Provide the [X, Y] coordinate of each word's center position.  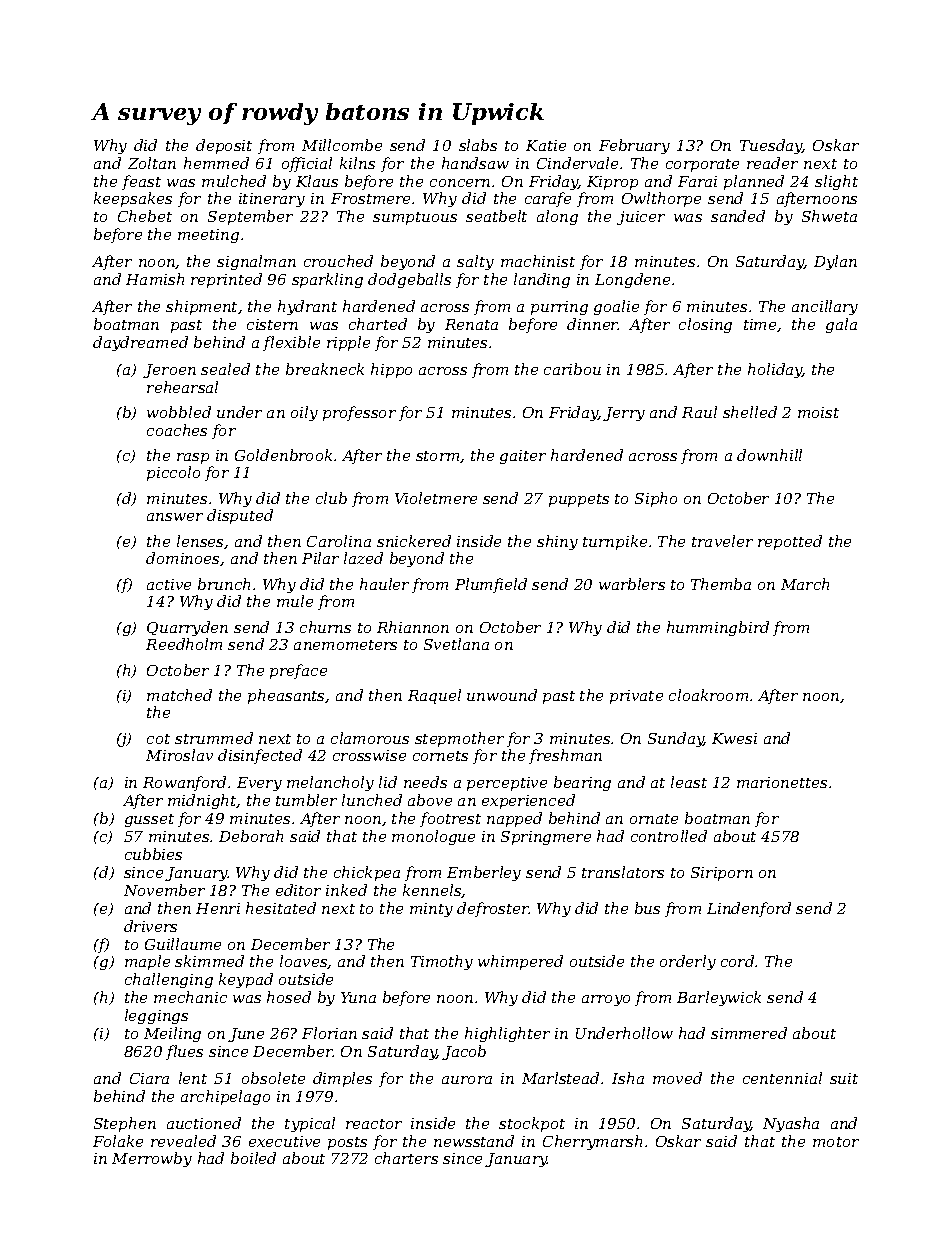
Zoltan [152, 163]
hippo [391, 370]
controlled [669, 836]
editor [298, 890]
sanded [738, 216]
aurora [467, 1080]
